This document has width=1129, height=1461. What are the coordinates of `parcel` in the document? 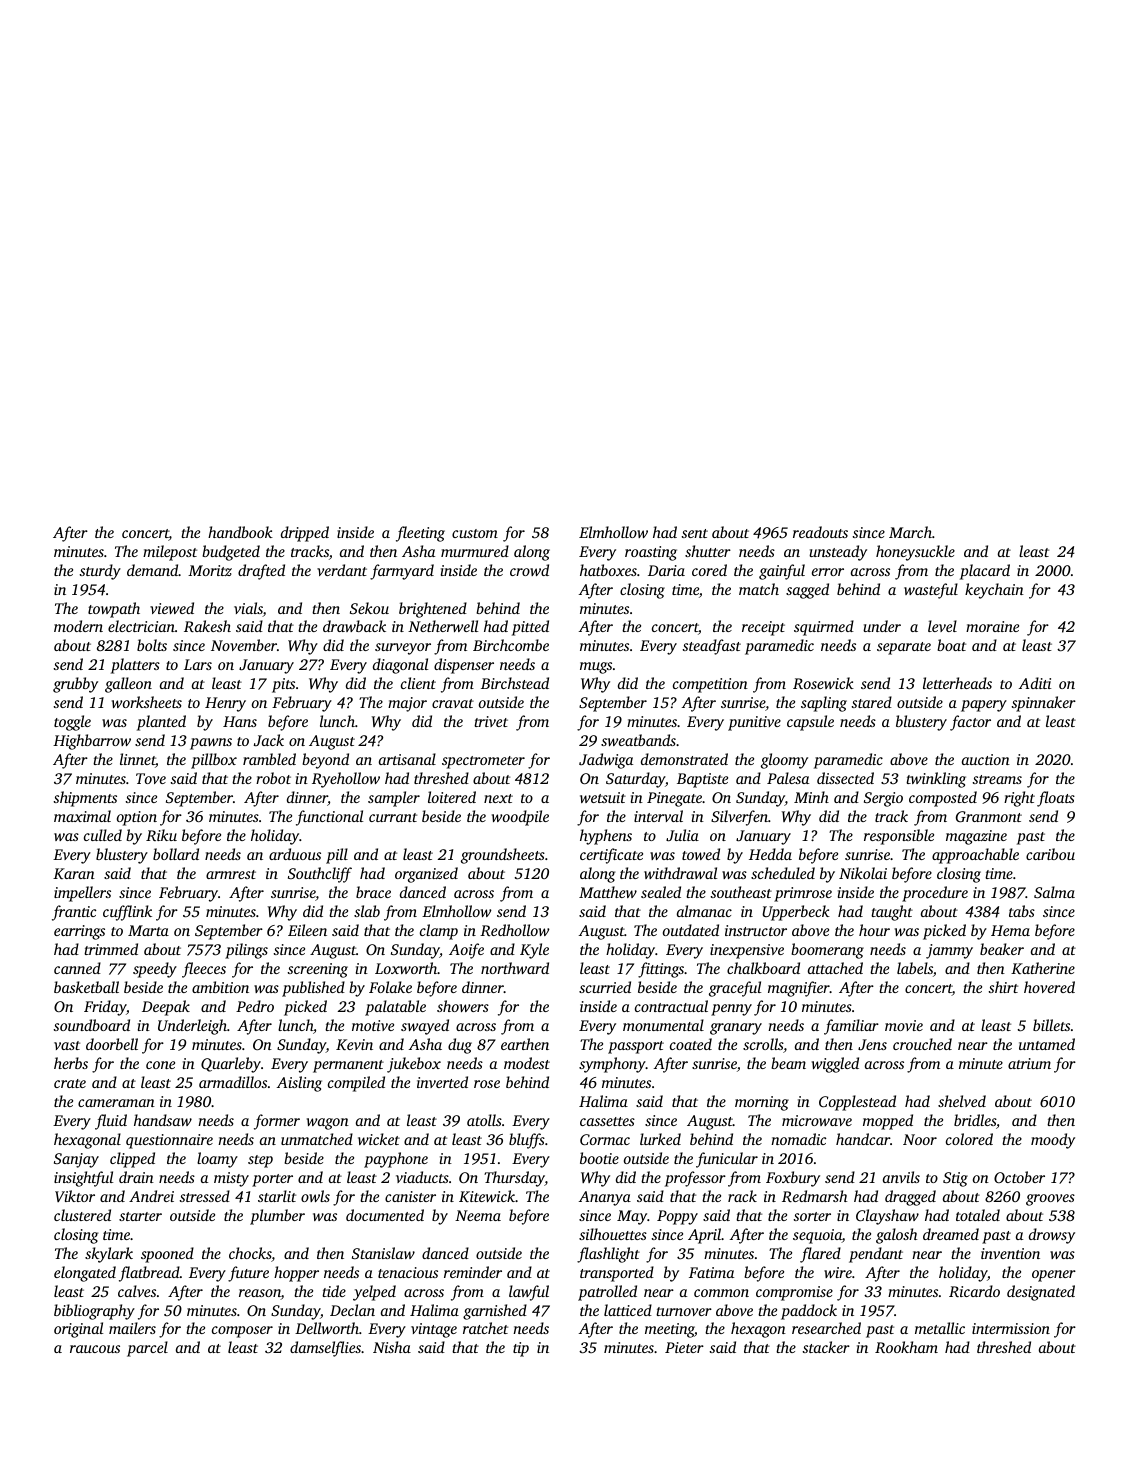 It's located at (147, 1349).
